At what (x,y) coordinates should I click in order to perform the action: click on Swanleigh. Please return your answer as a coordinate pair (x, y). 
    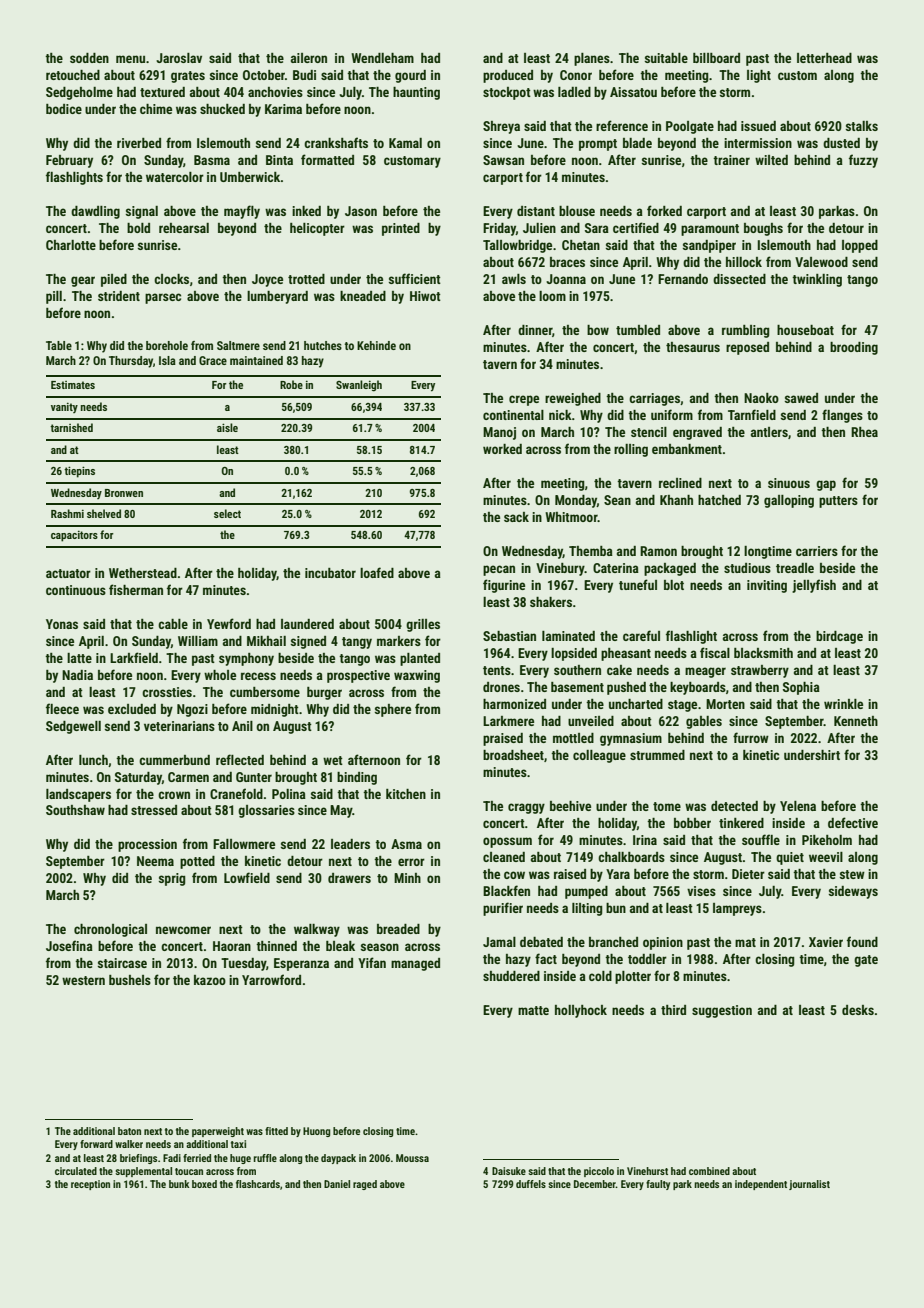
    Looking at the image, I should click on (359, 386).
